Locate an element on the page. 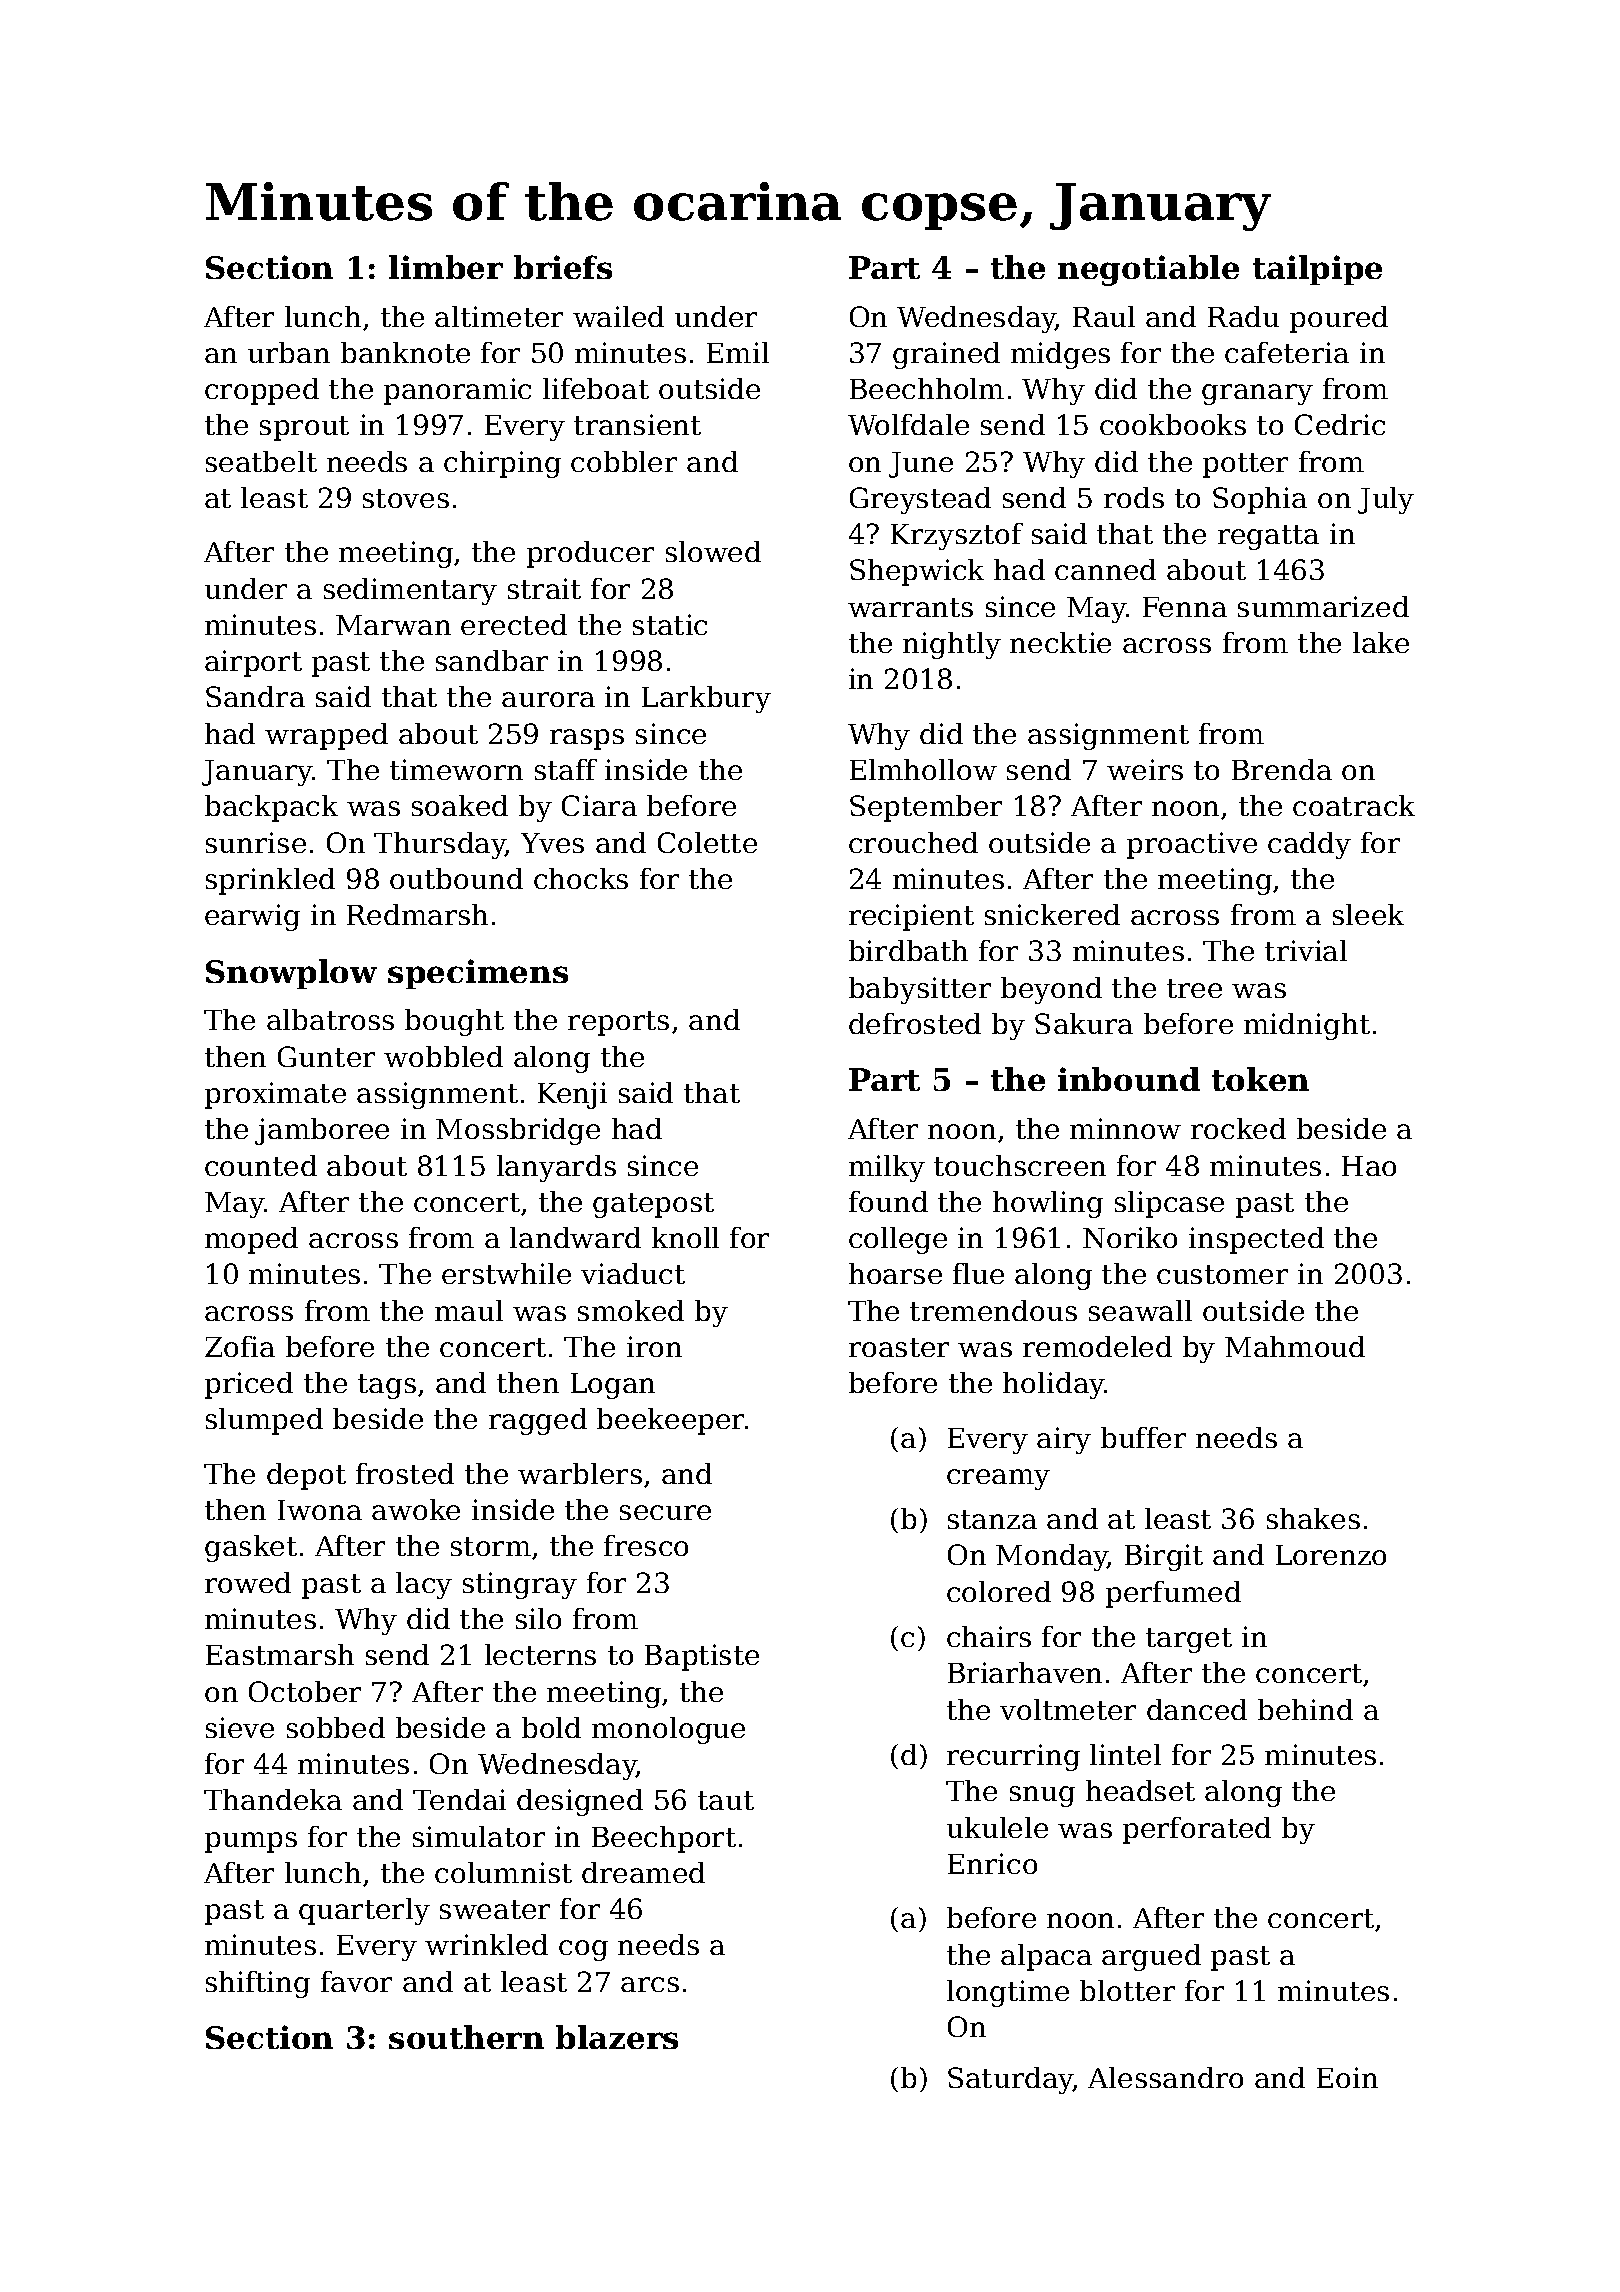 Image resolution: width=1620 pixels, height=2292 pixels. cropped is located at coordinates (262, 391).
